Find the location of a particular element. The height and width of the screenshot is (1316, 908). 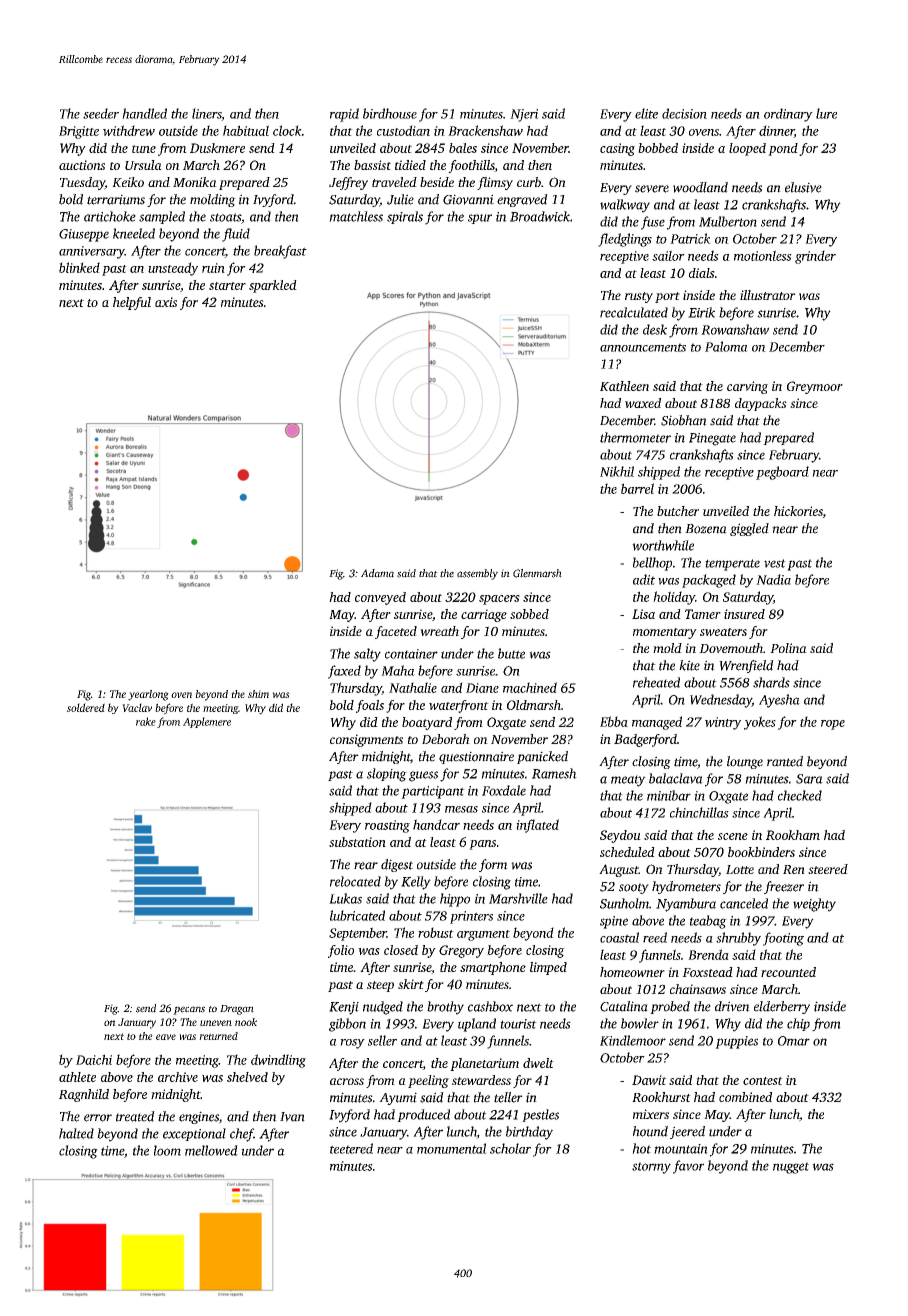

Kathleen is located at coordinates (624, 386).
